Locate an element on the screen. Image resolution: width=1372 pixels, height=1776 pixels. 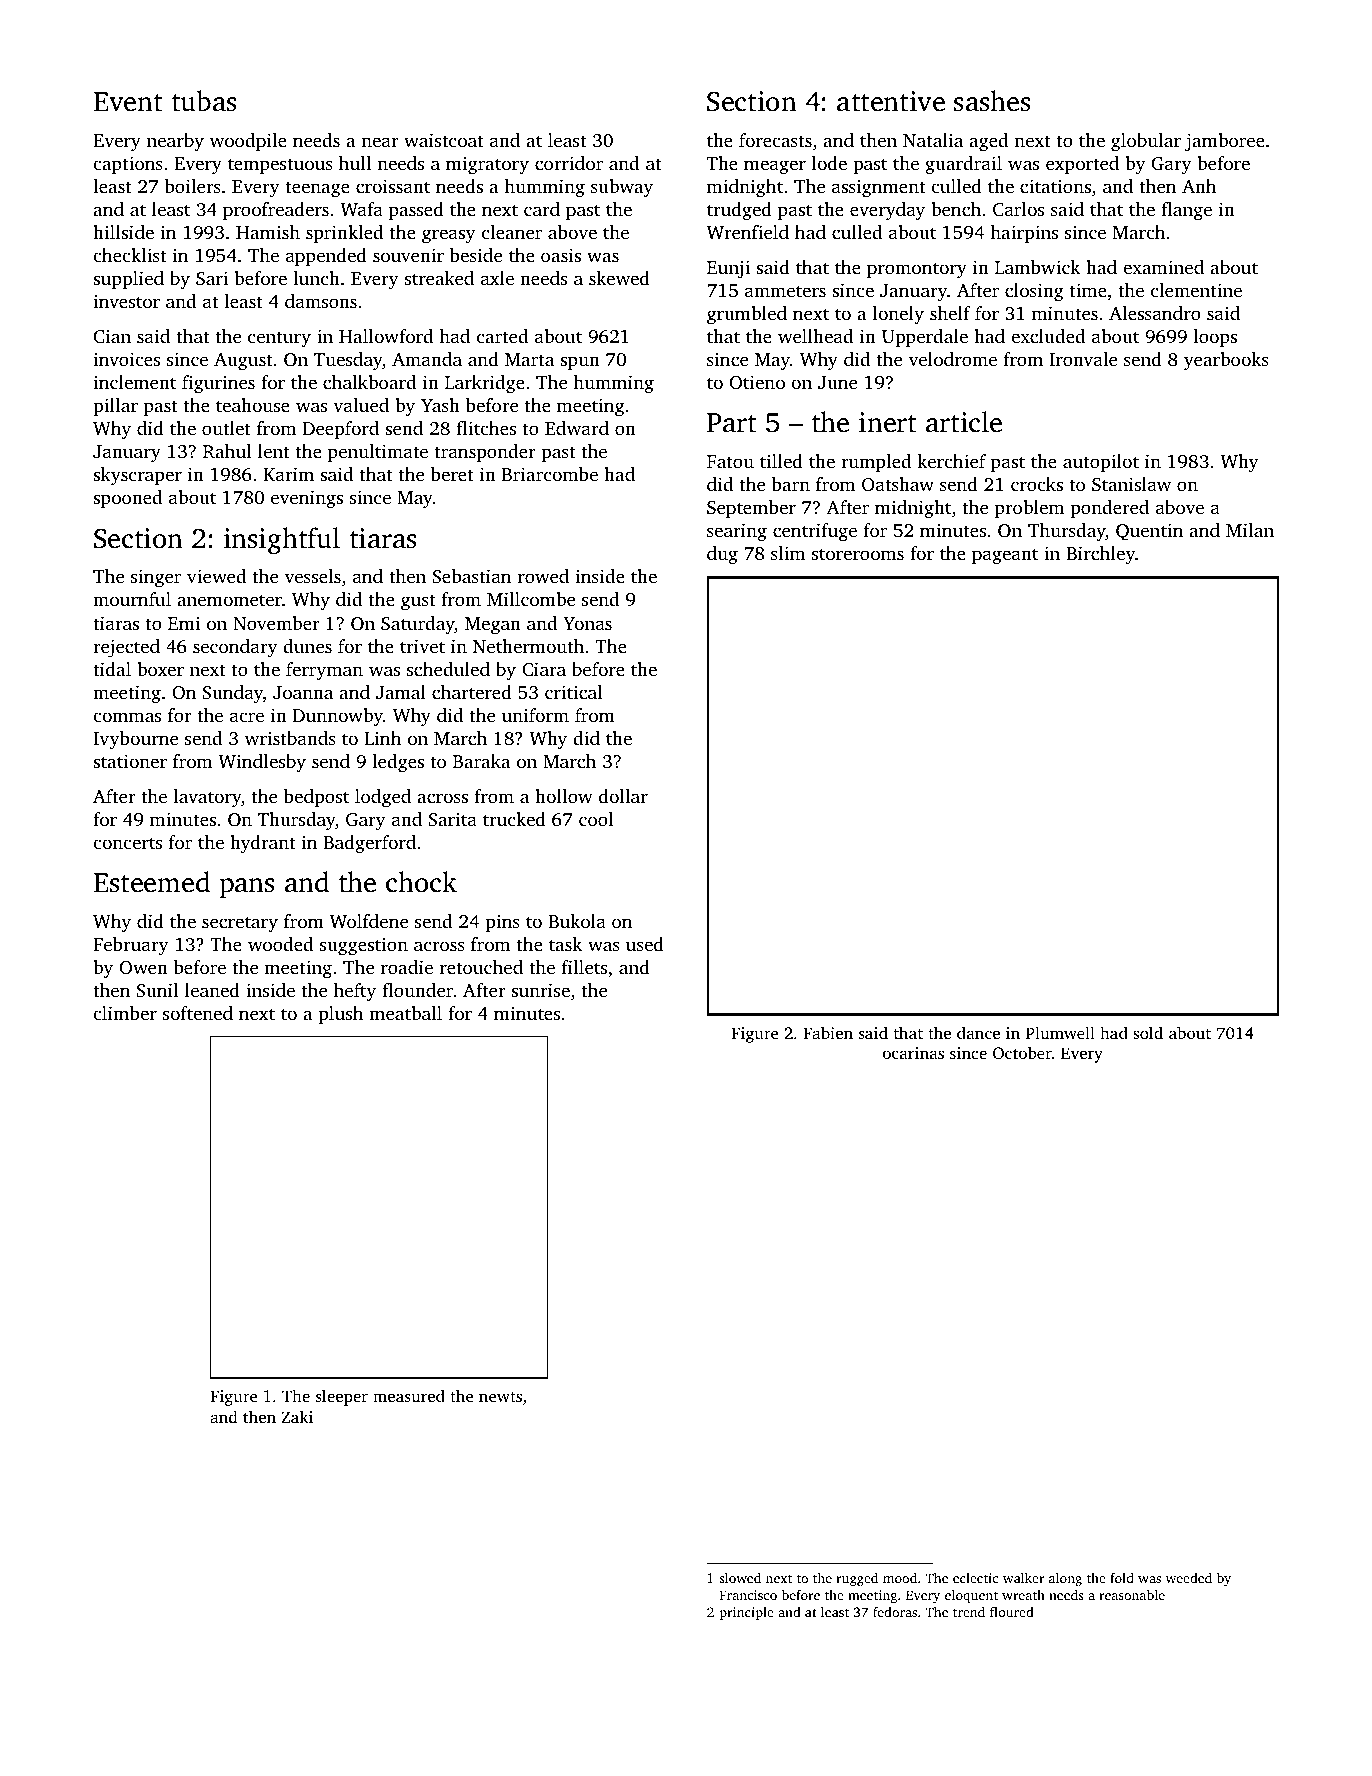
softened is located at coordinates (198, 1013).
